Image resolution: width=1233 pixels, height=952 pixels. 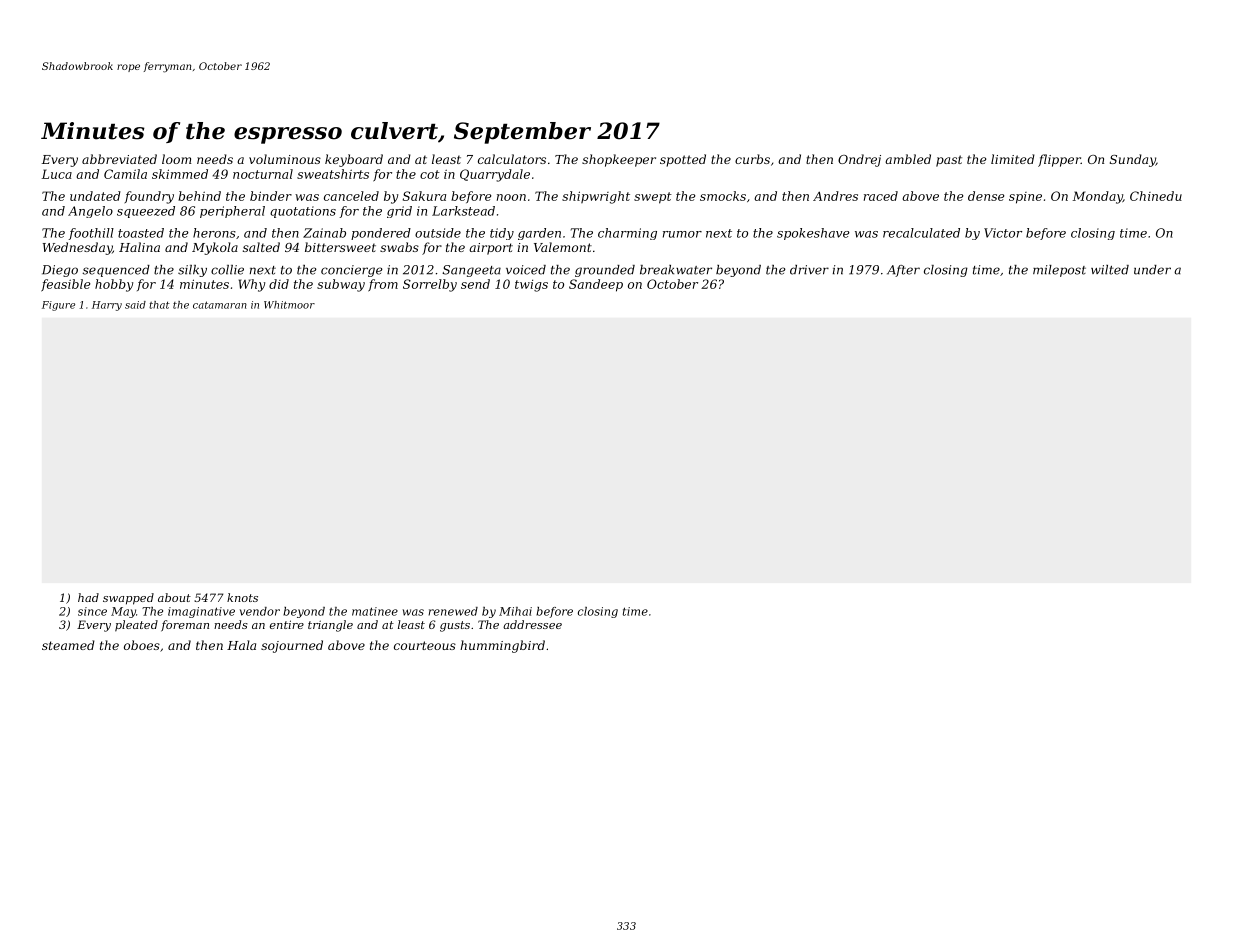 I want to click on Sandeep, so click(x=596, y=285).
